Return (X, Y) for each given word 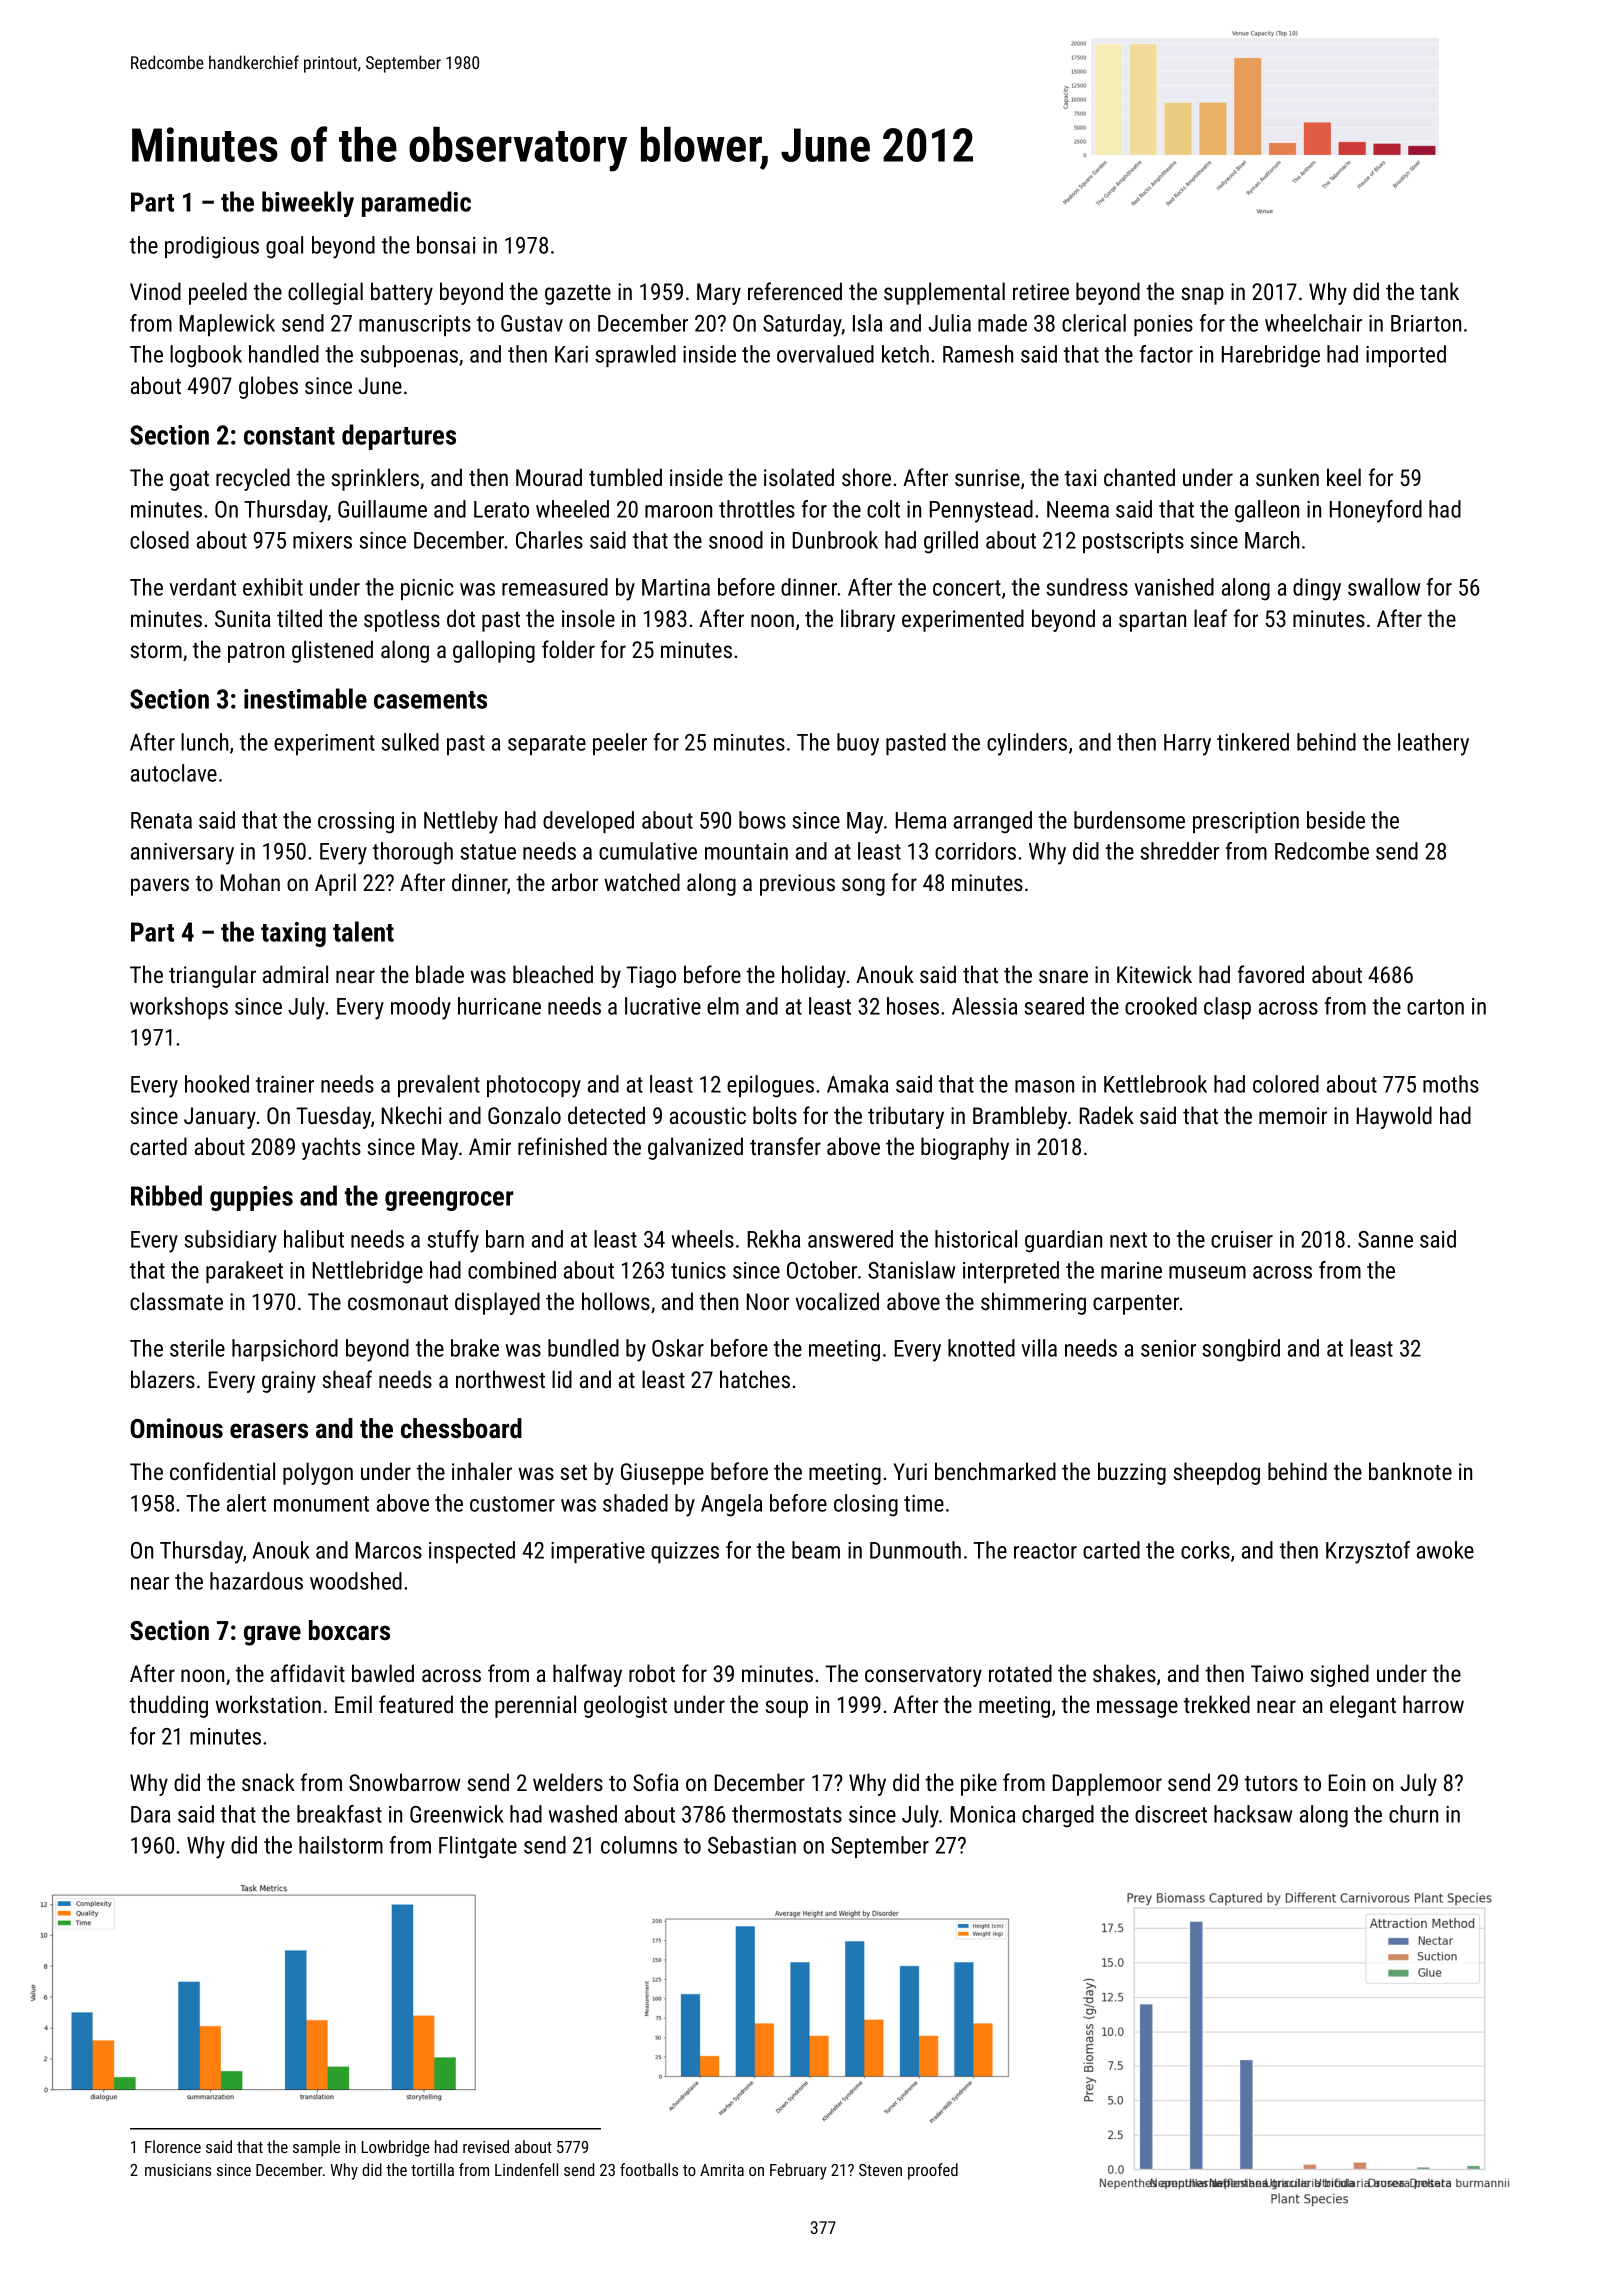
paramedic (416, 204)
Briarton (1426, 323)
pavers (160, 887)
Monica (983, 1814)
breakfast (339, 1814)
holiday (814, 976)
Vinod (155, 291)
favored (1271, 974)
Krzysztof (1368, 1552)
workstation (268, 1704)
